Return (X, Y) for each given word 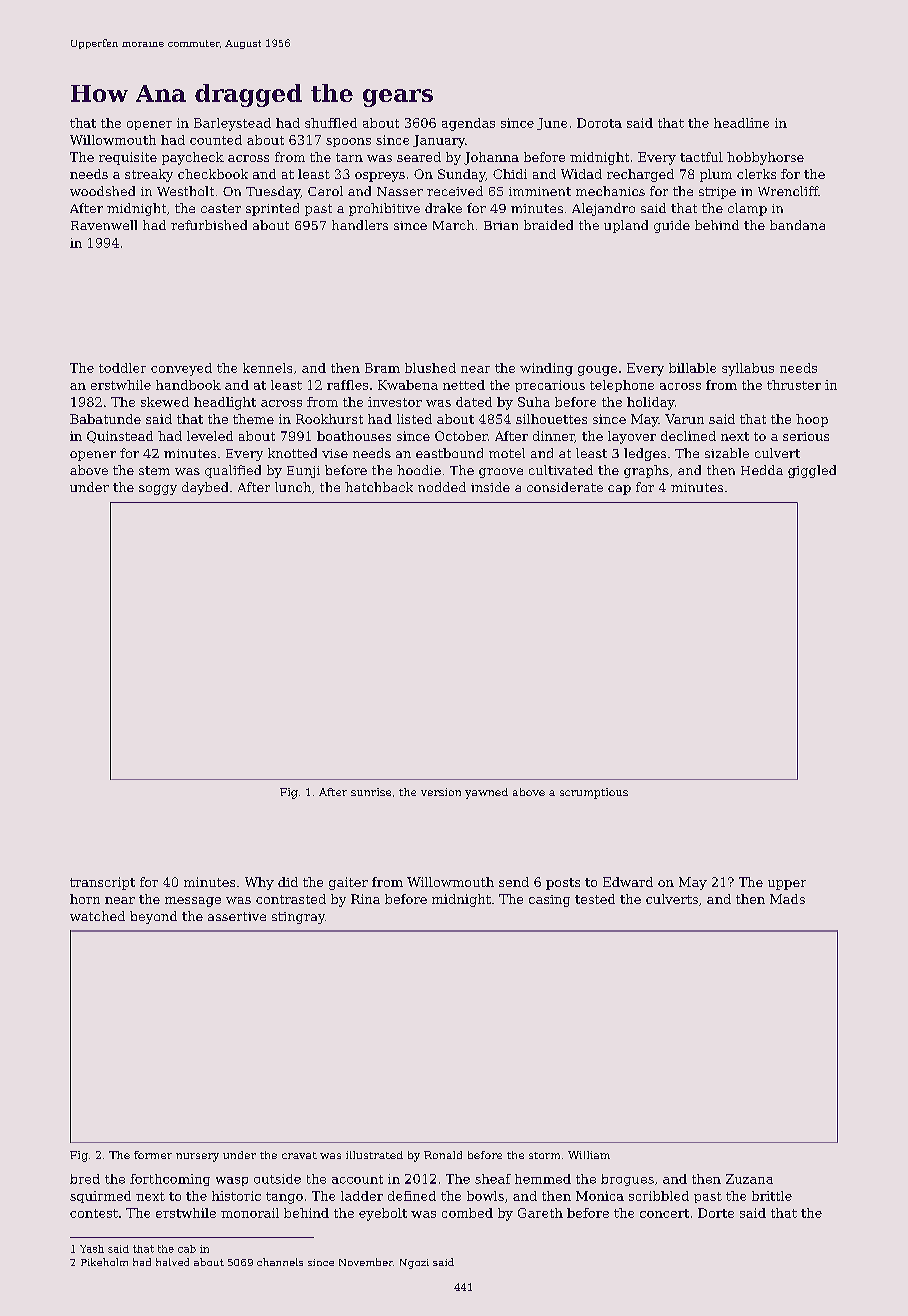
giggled (812, 471)
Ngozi (414, 1264)
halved (172, 1262)
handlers (360, 225)
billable (692, 368)
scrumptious (594, 793)
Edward (628, 882)
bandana (797, 225)
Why (259, 883)
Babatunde (105, 419)
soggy (158, 490)
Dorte (716, 1213)
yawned (486, 793)
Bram (382, 368)
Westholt (185, 191)
